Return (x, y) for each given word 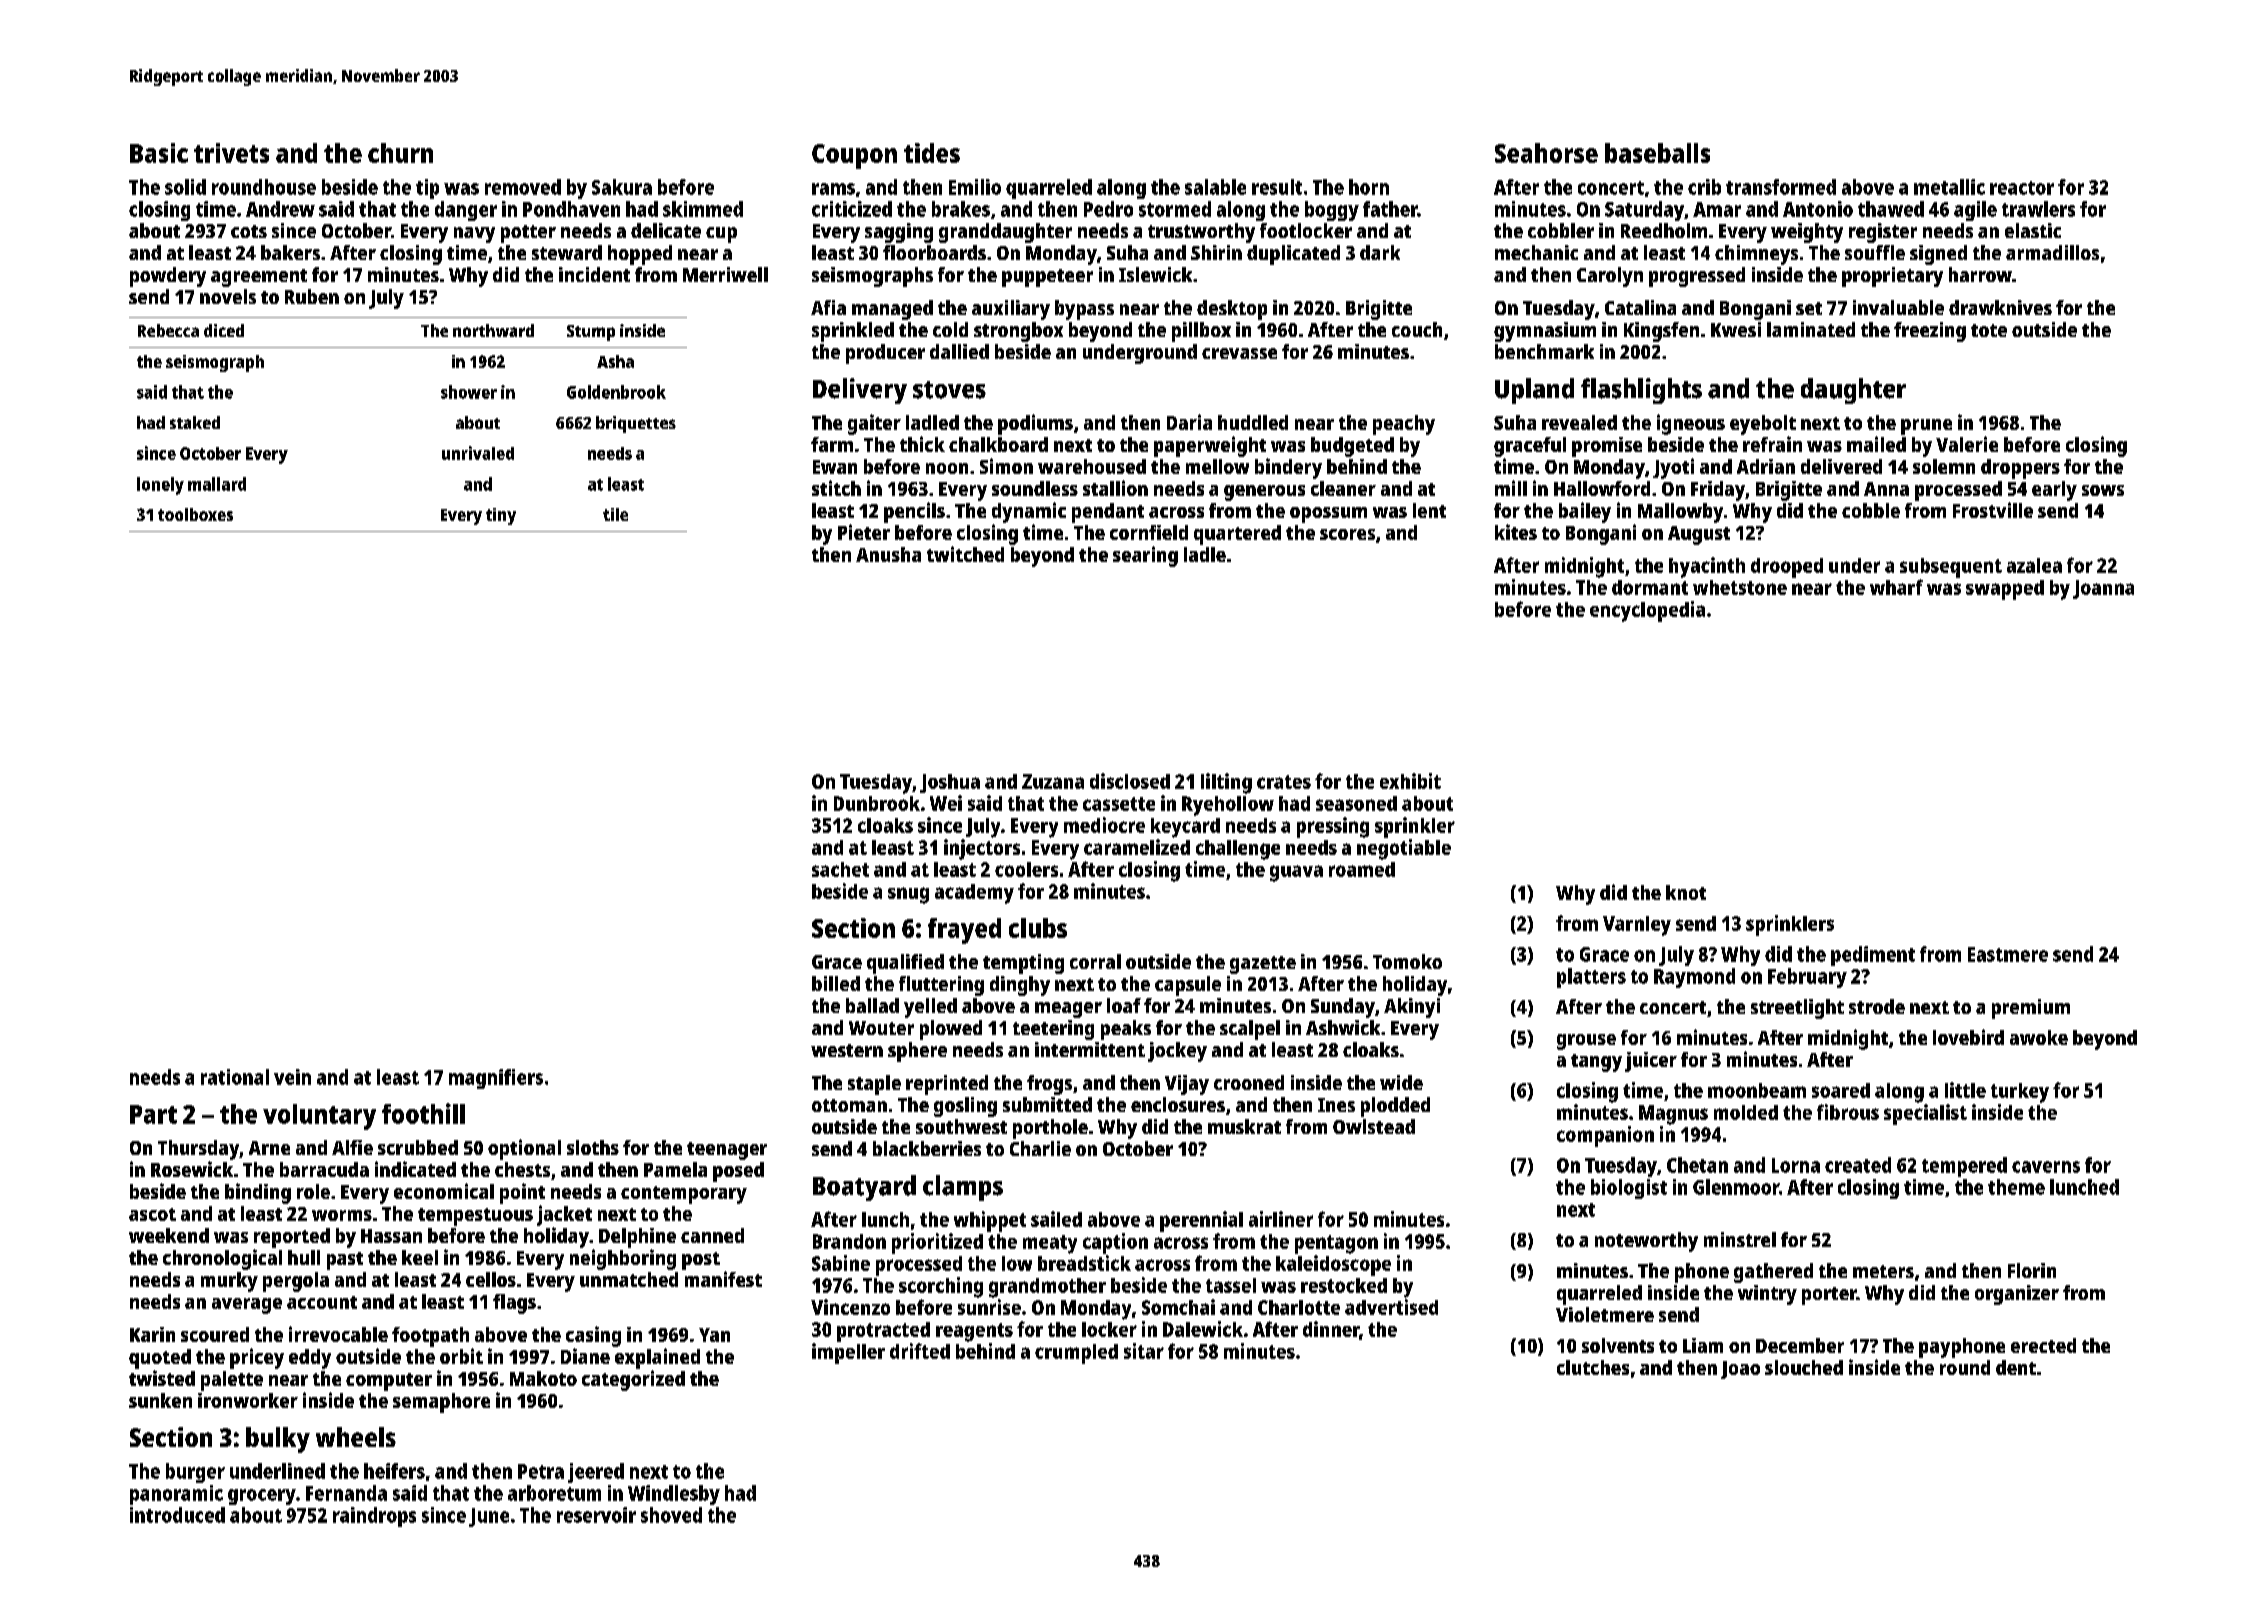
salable (1215, 187)
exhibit (1410, 781)
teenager (727, 1151)
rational (235, 1077)
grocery (262, 1497)
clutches (1593, 1367)
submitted (1047, 1104)
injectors (982, 849)
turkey (2020, 1093)
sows (2103, 490)
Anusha (888, 554)
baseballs (1657, 153)
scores (1347, 534)
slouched (1804, 1367)
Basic (159, 153)
